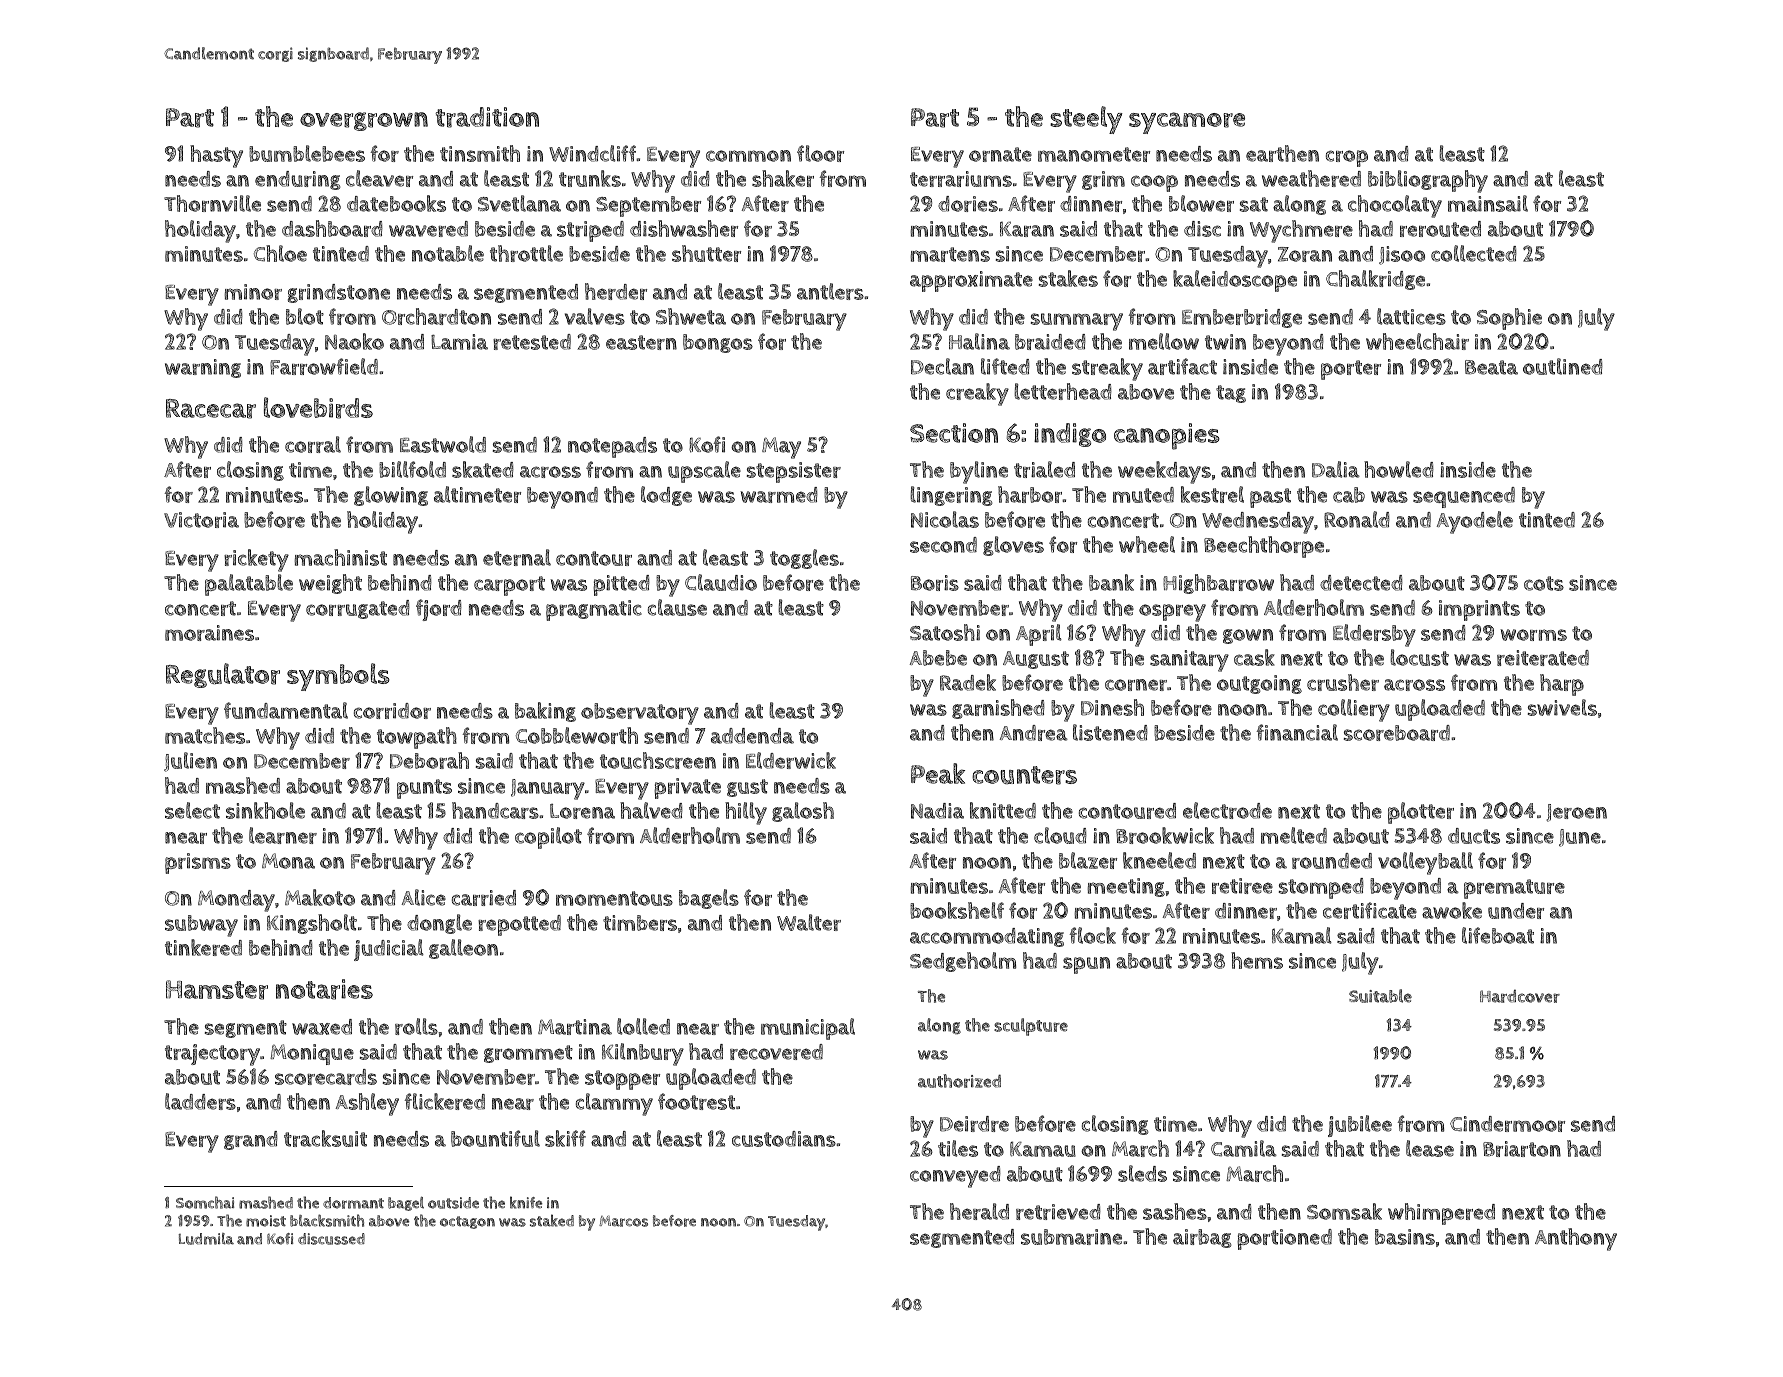  I want to click on terrariums, so click(961, 179).
